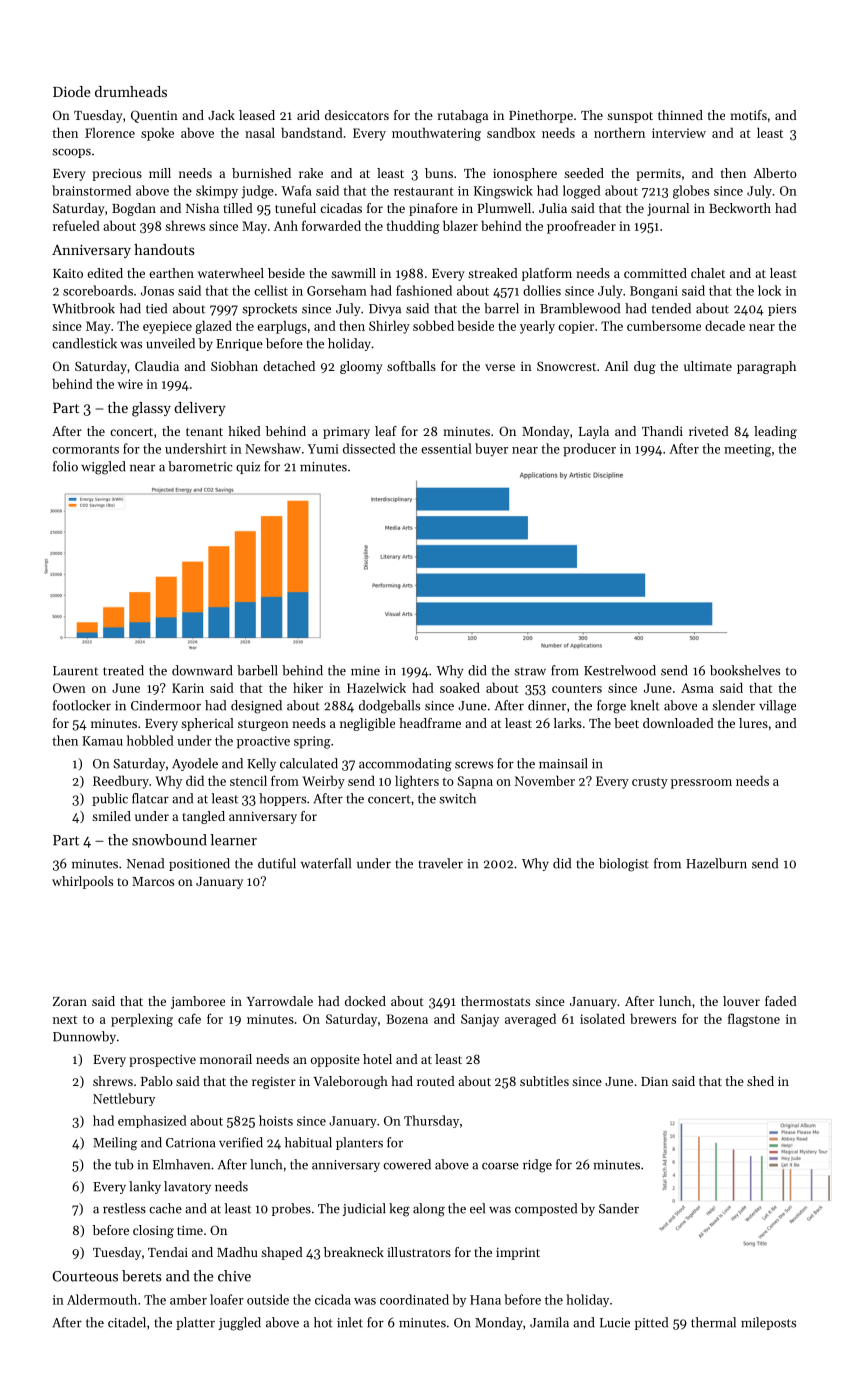  What do you see at coordinates (131, 91) in the document?
I see `drumheads` at bounding box center [131, 91].
